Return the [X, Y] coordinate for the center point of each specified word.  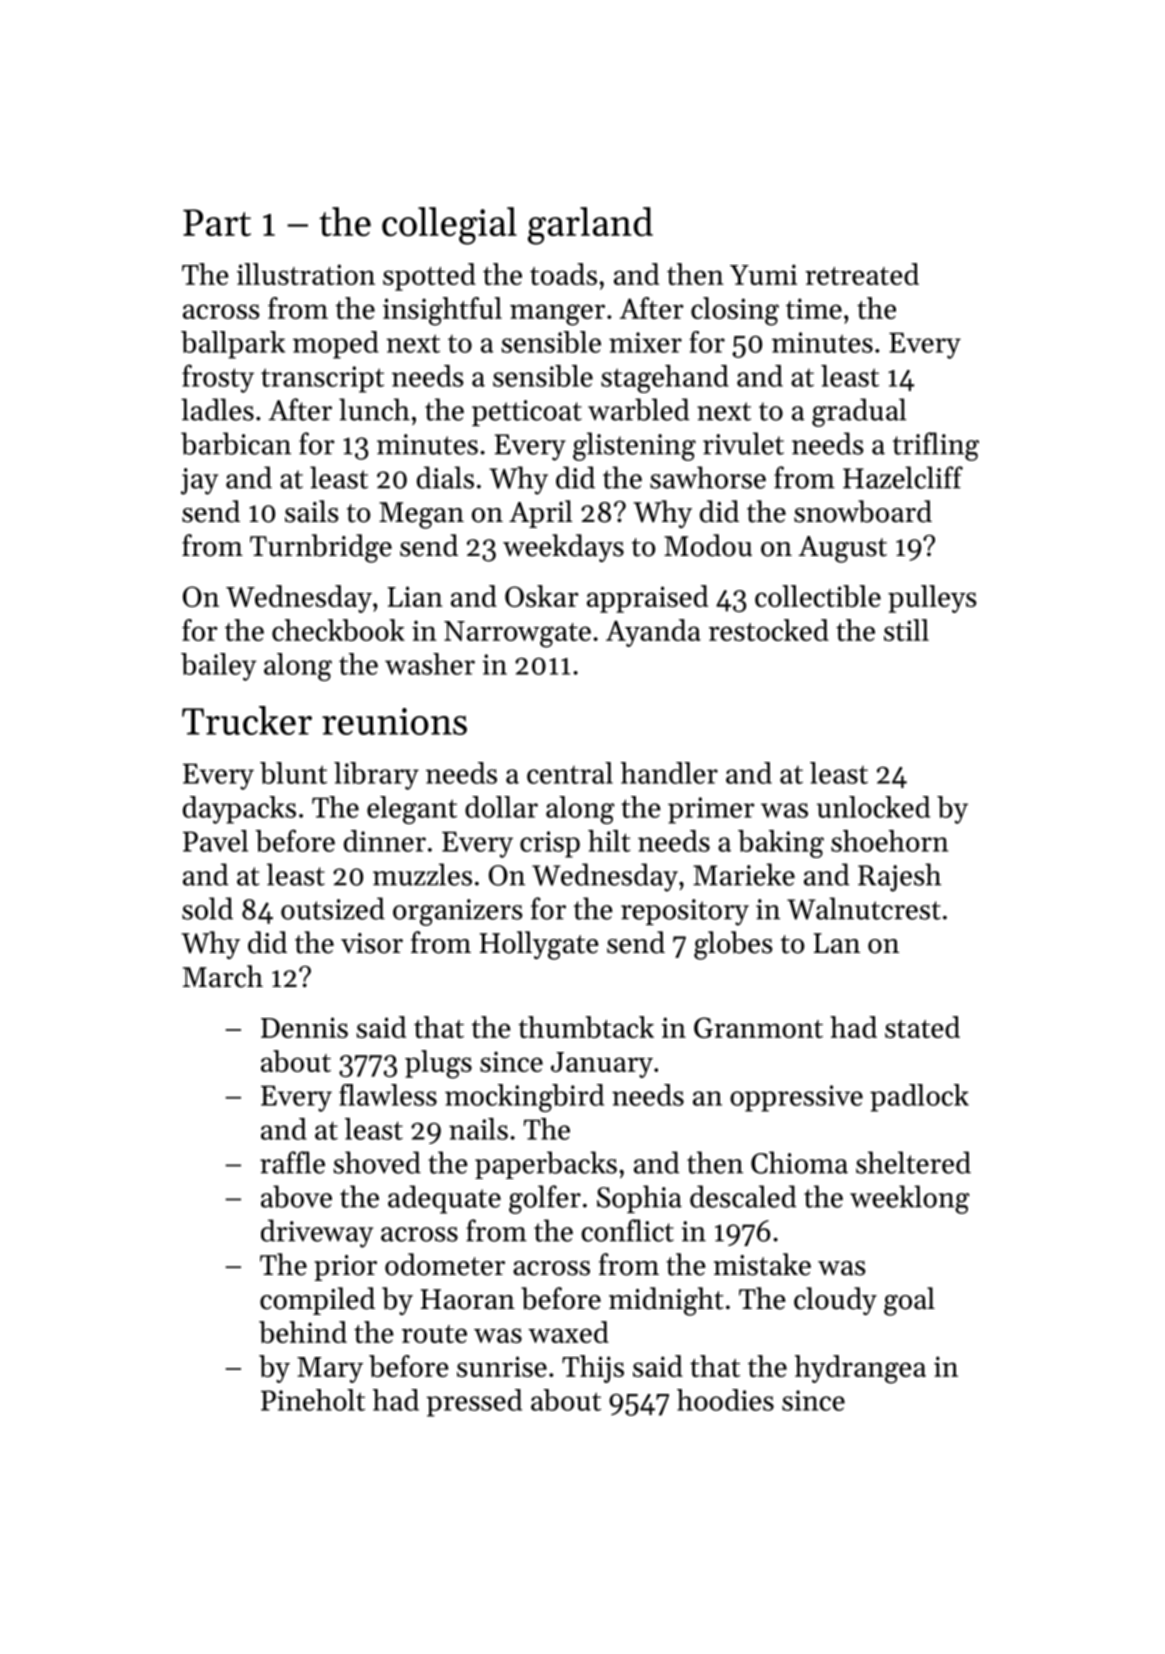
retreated [862, 274]
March [223, 976]
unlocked [873, 807]
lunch [374, 409]
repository [685, 912]
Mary [330, 1370]
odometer [445, 1264]
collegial [449, 226]
